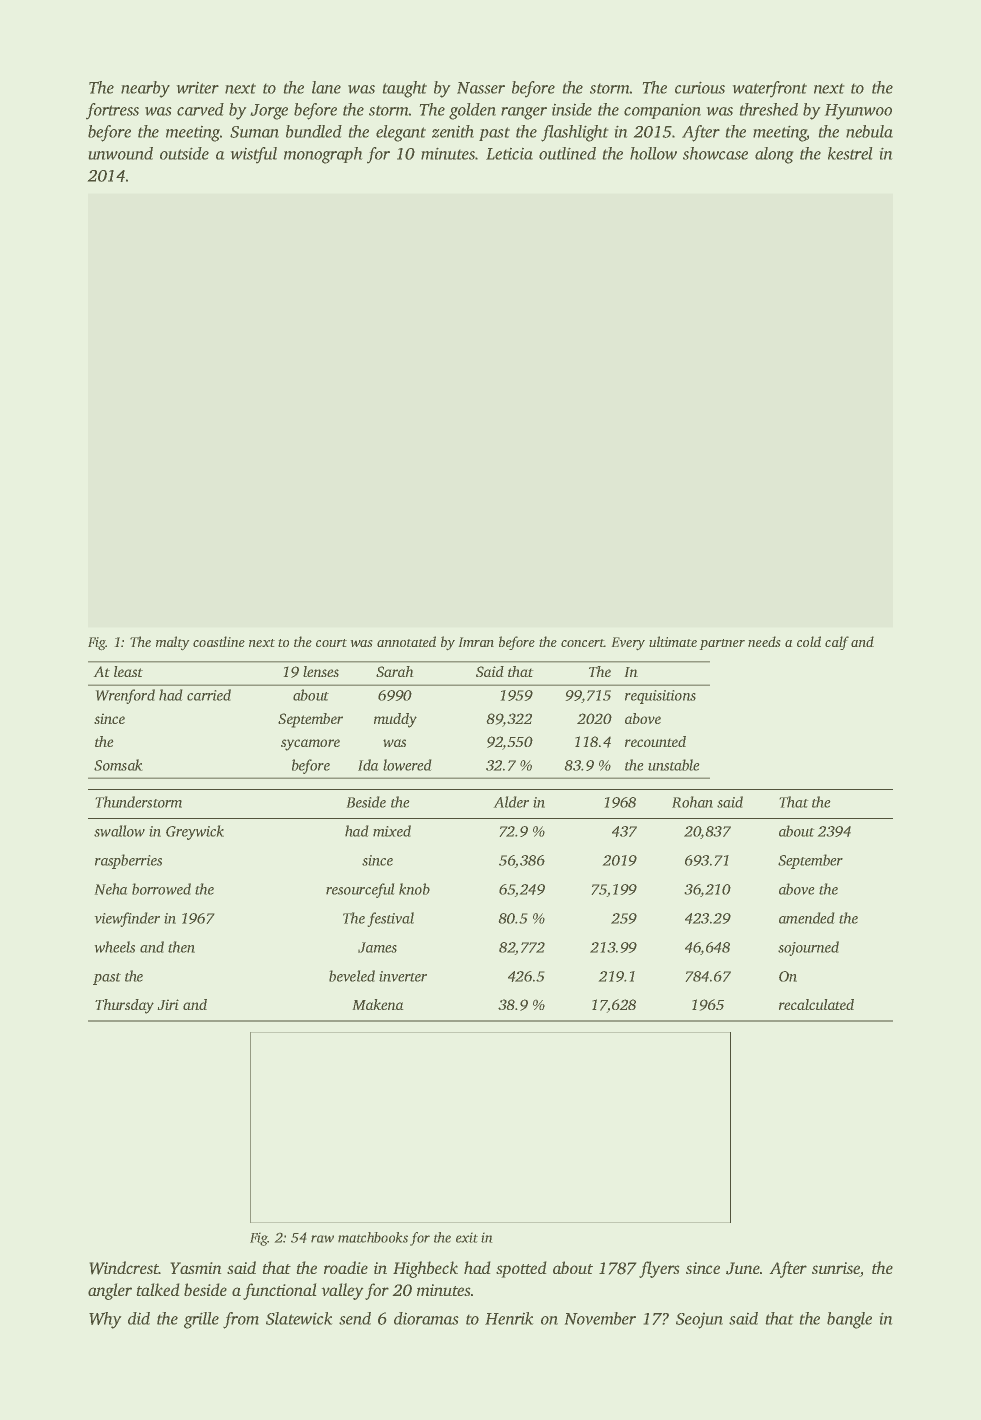 Image resolution: width=981 pixels, height=1420 pixels. Describe the element at coordinates (161, 889) in the image. I see `borrowed` at that location.
